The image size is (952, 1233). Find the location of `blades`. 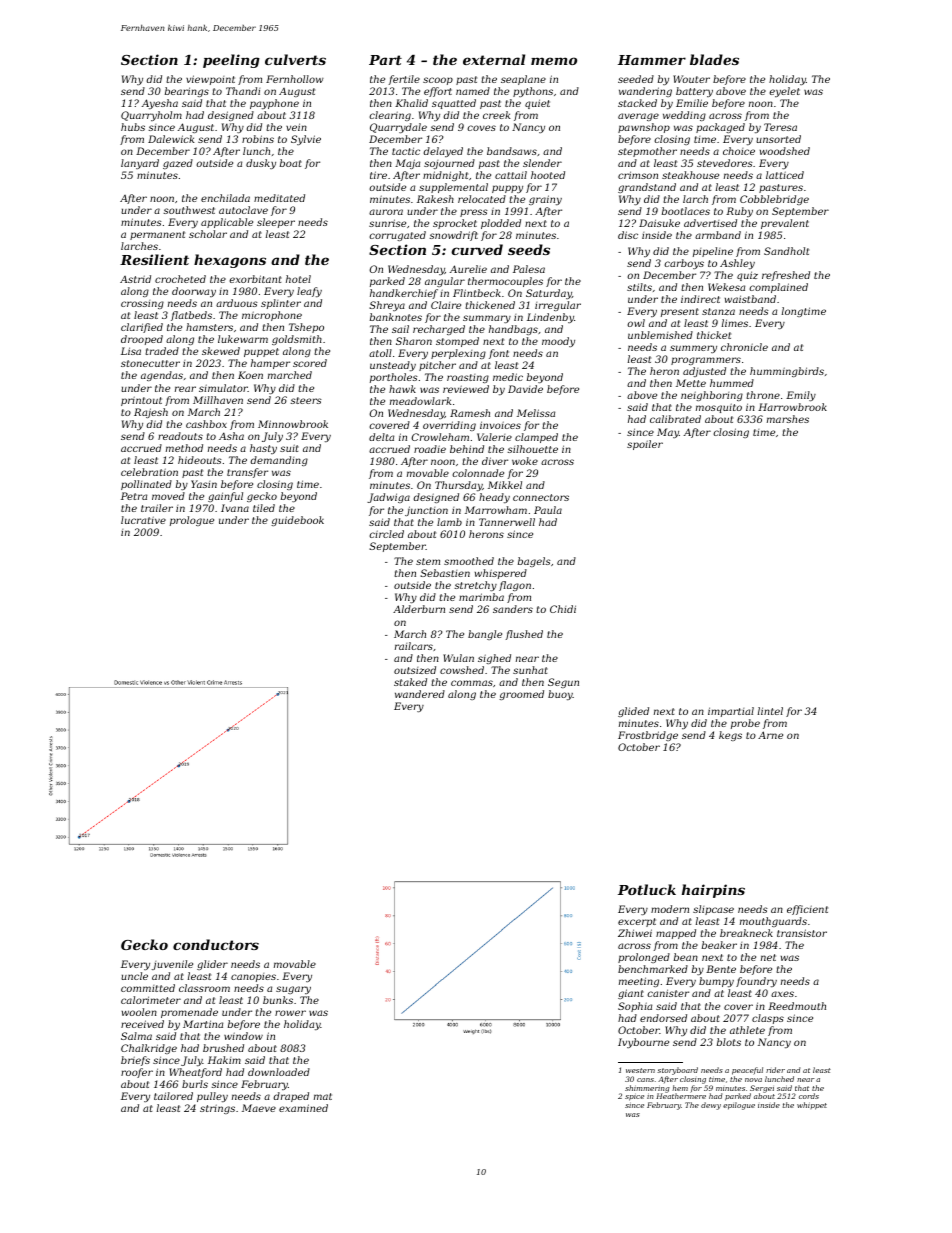

blades is located at coordinates (714, 59).
